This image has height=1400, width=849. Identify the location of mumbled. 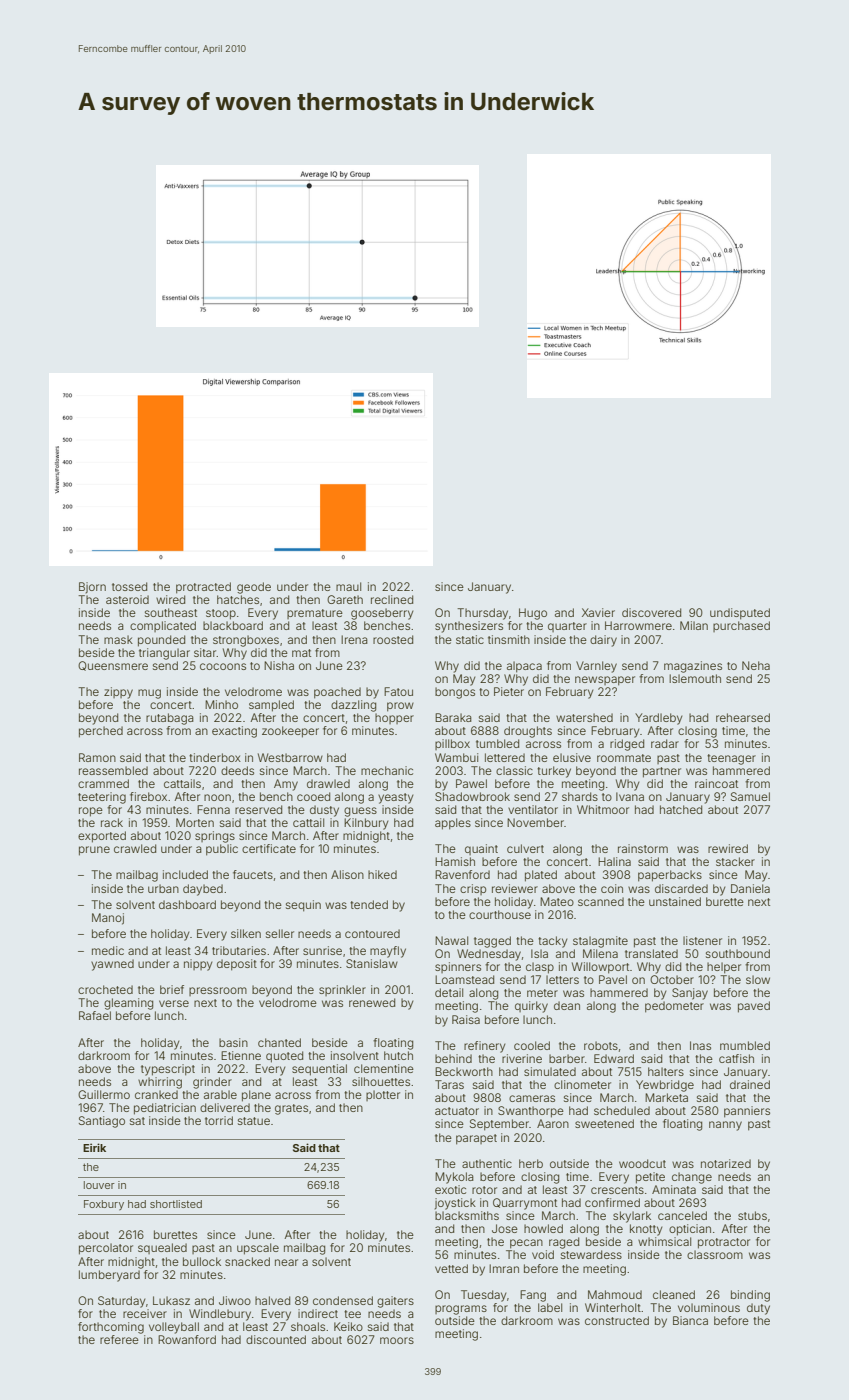
(745, 1045).
